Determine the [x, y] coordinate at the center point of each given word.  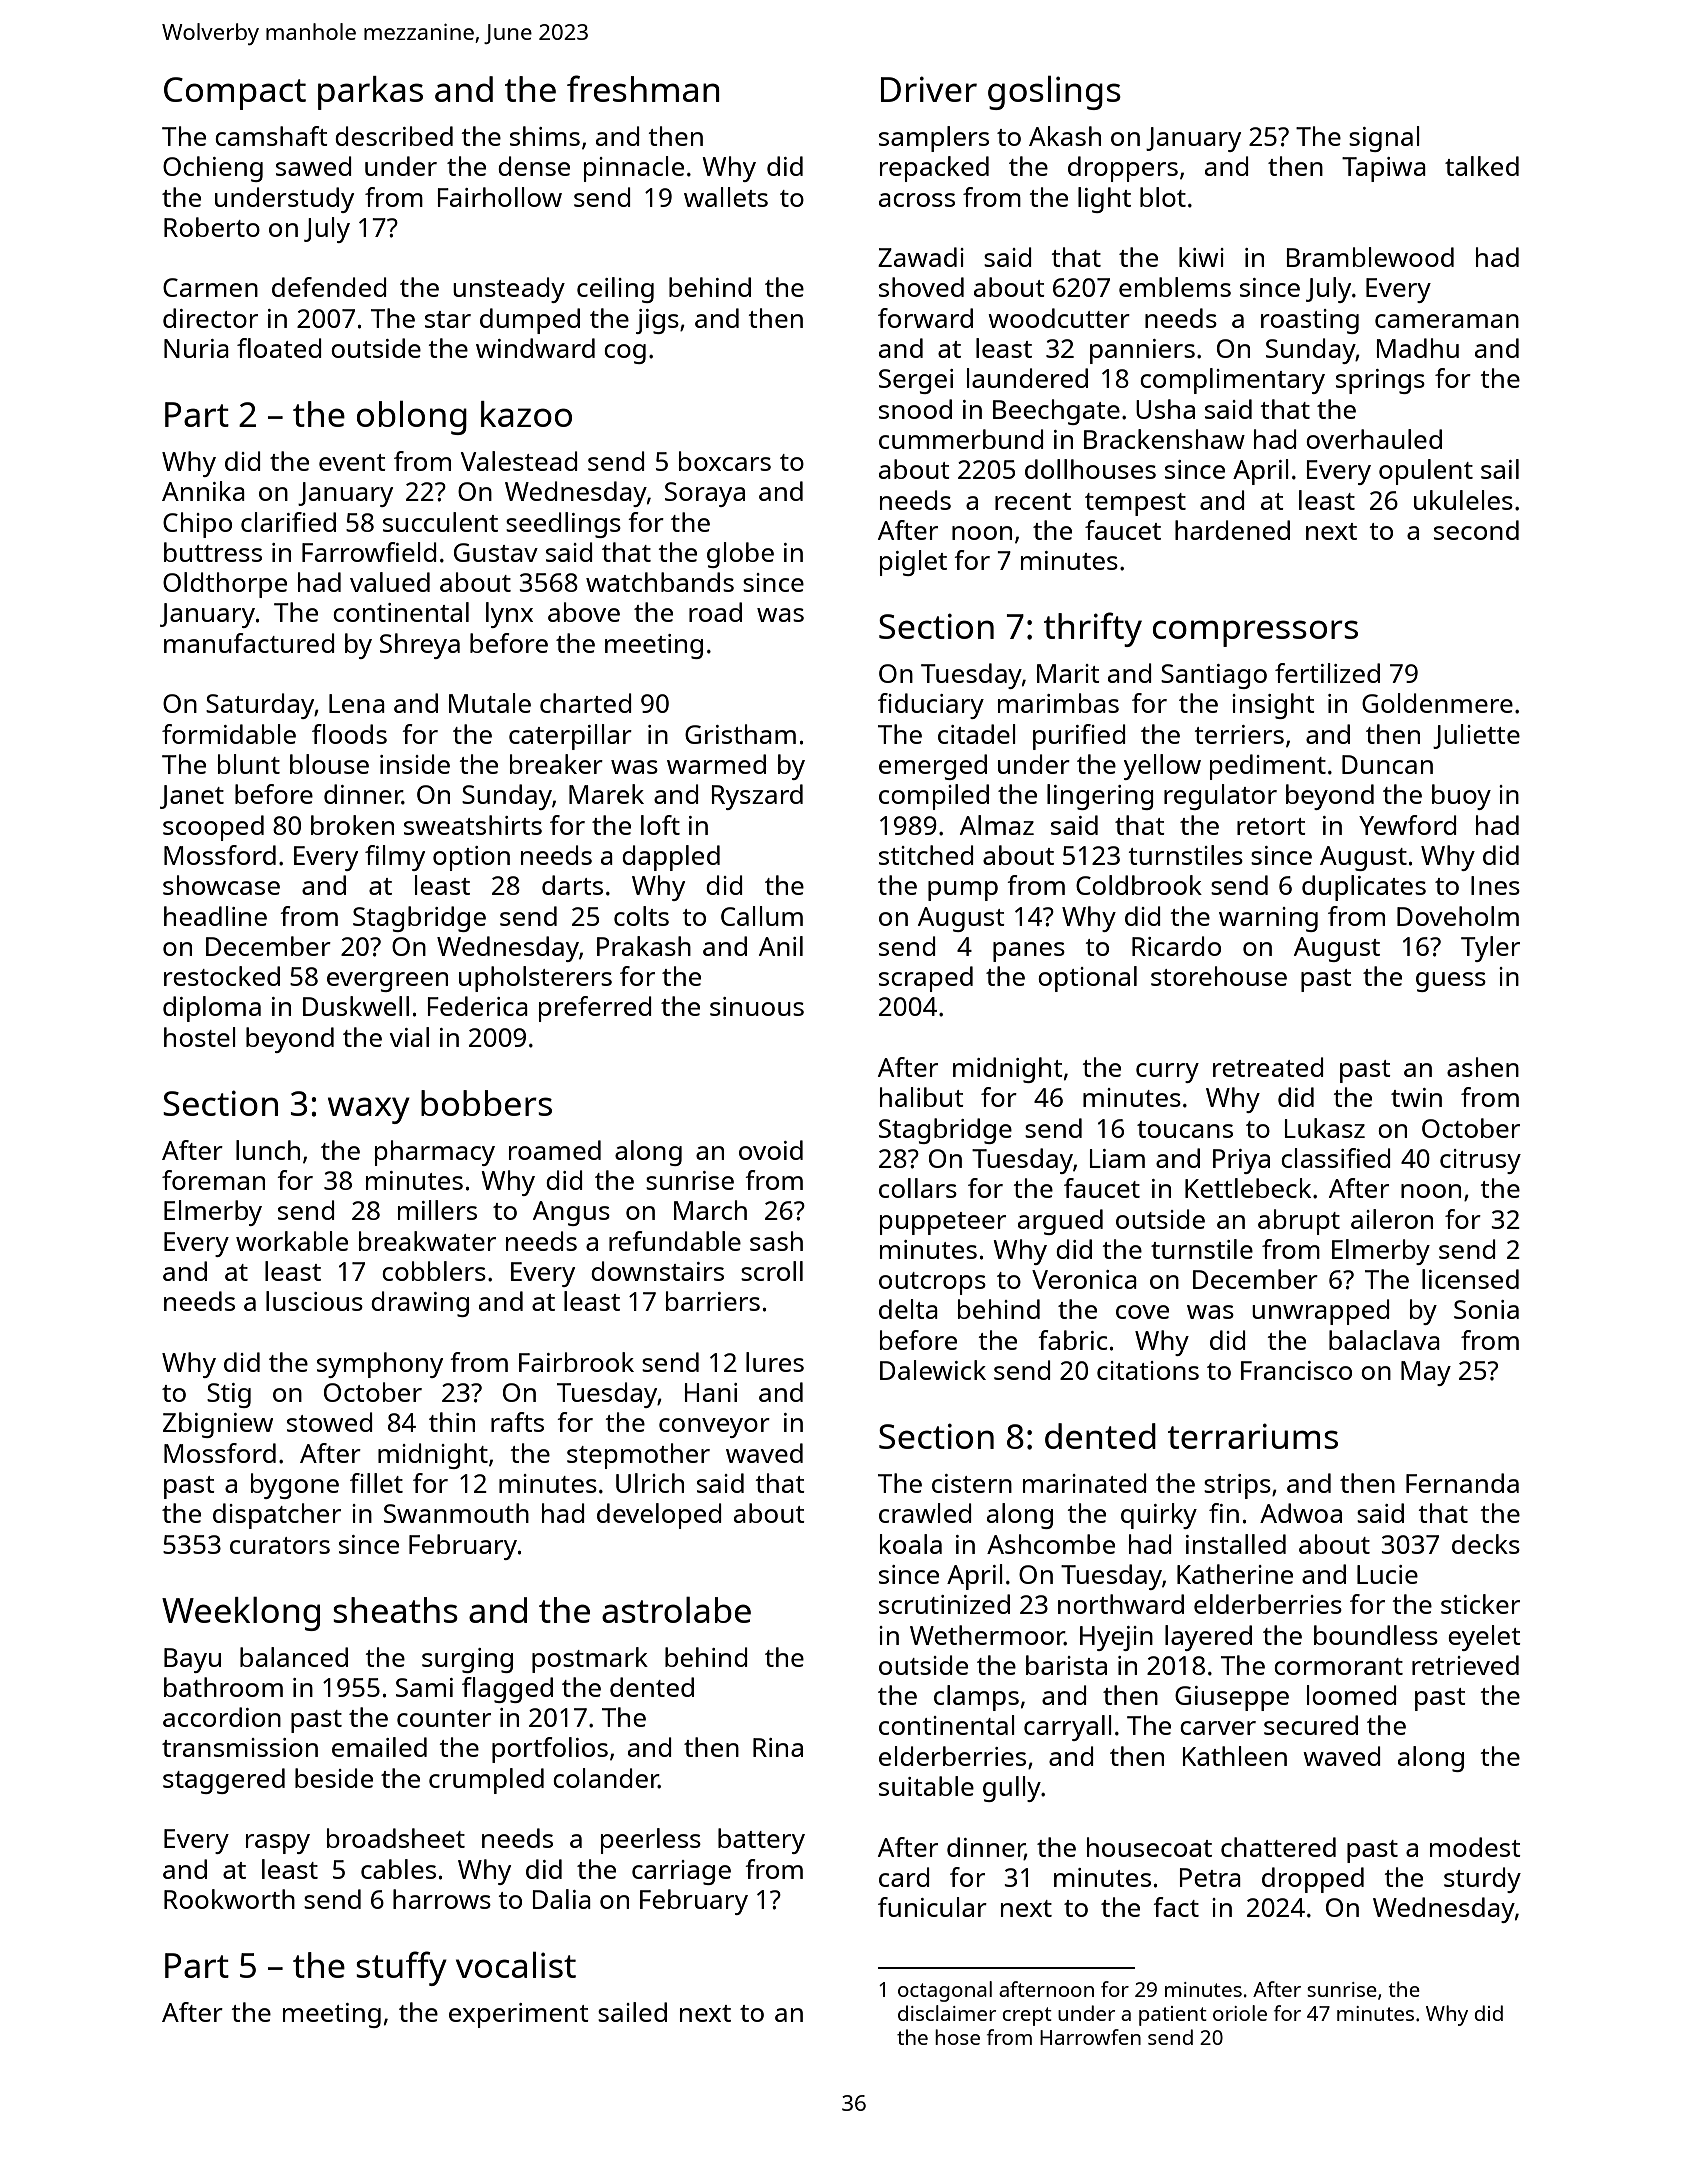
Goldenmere [1437, 703]
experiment [519, 2015]
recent [1033, 501]
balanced [294, 1657]
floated [279, 348]
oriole [1240, 2013]
